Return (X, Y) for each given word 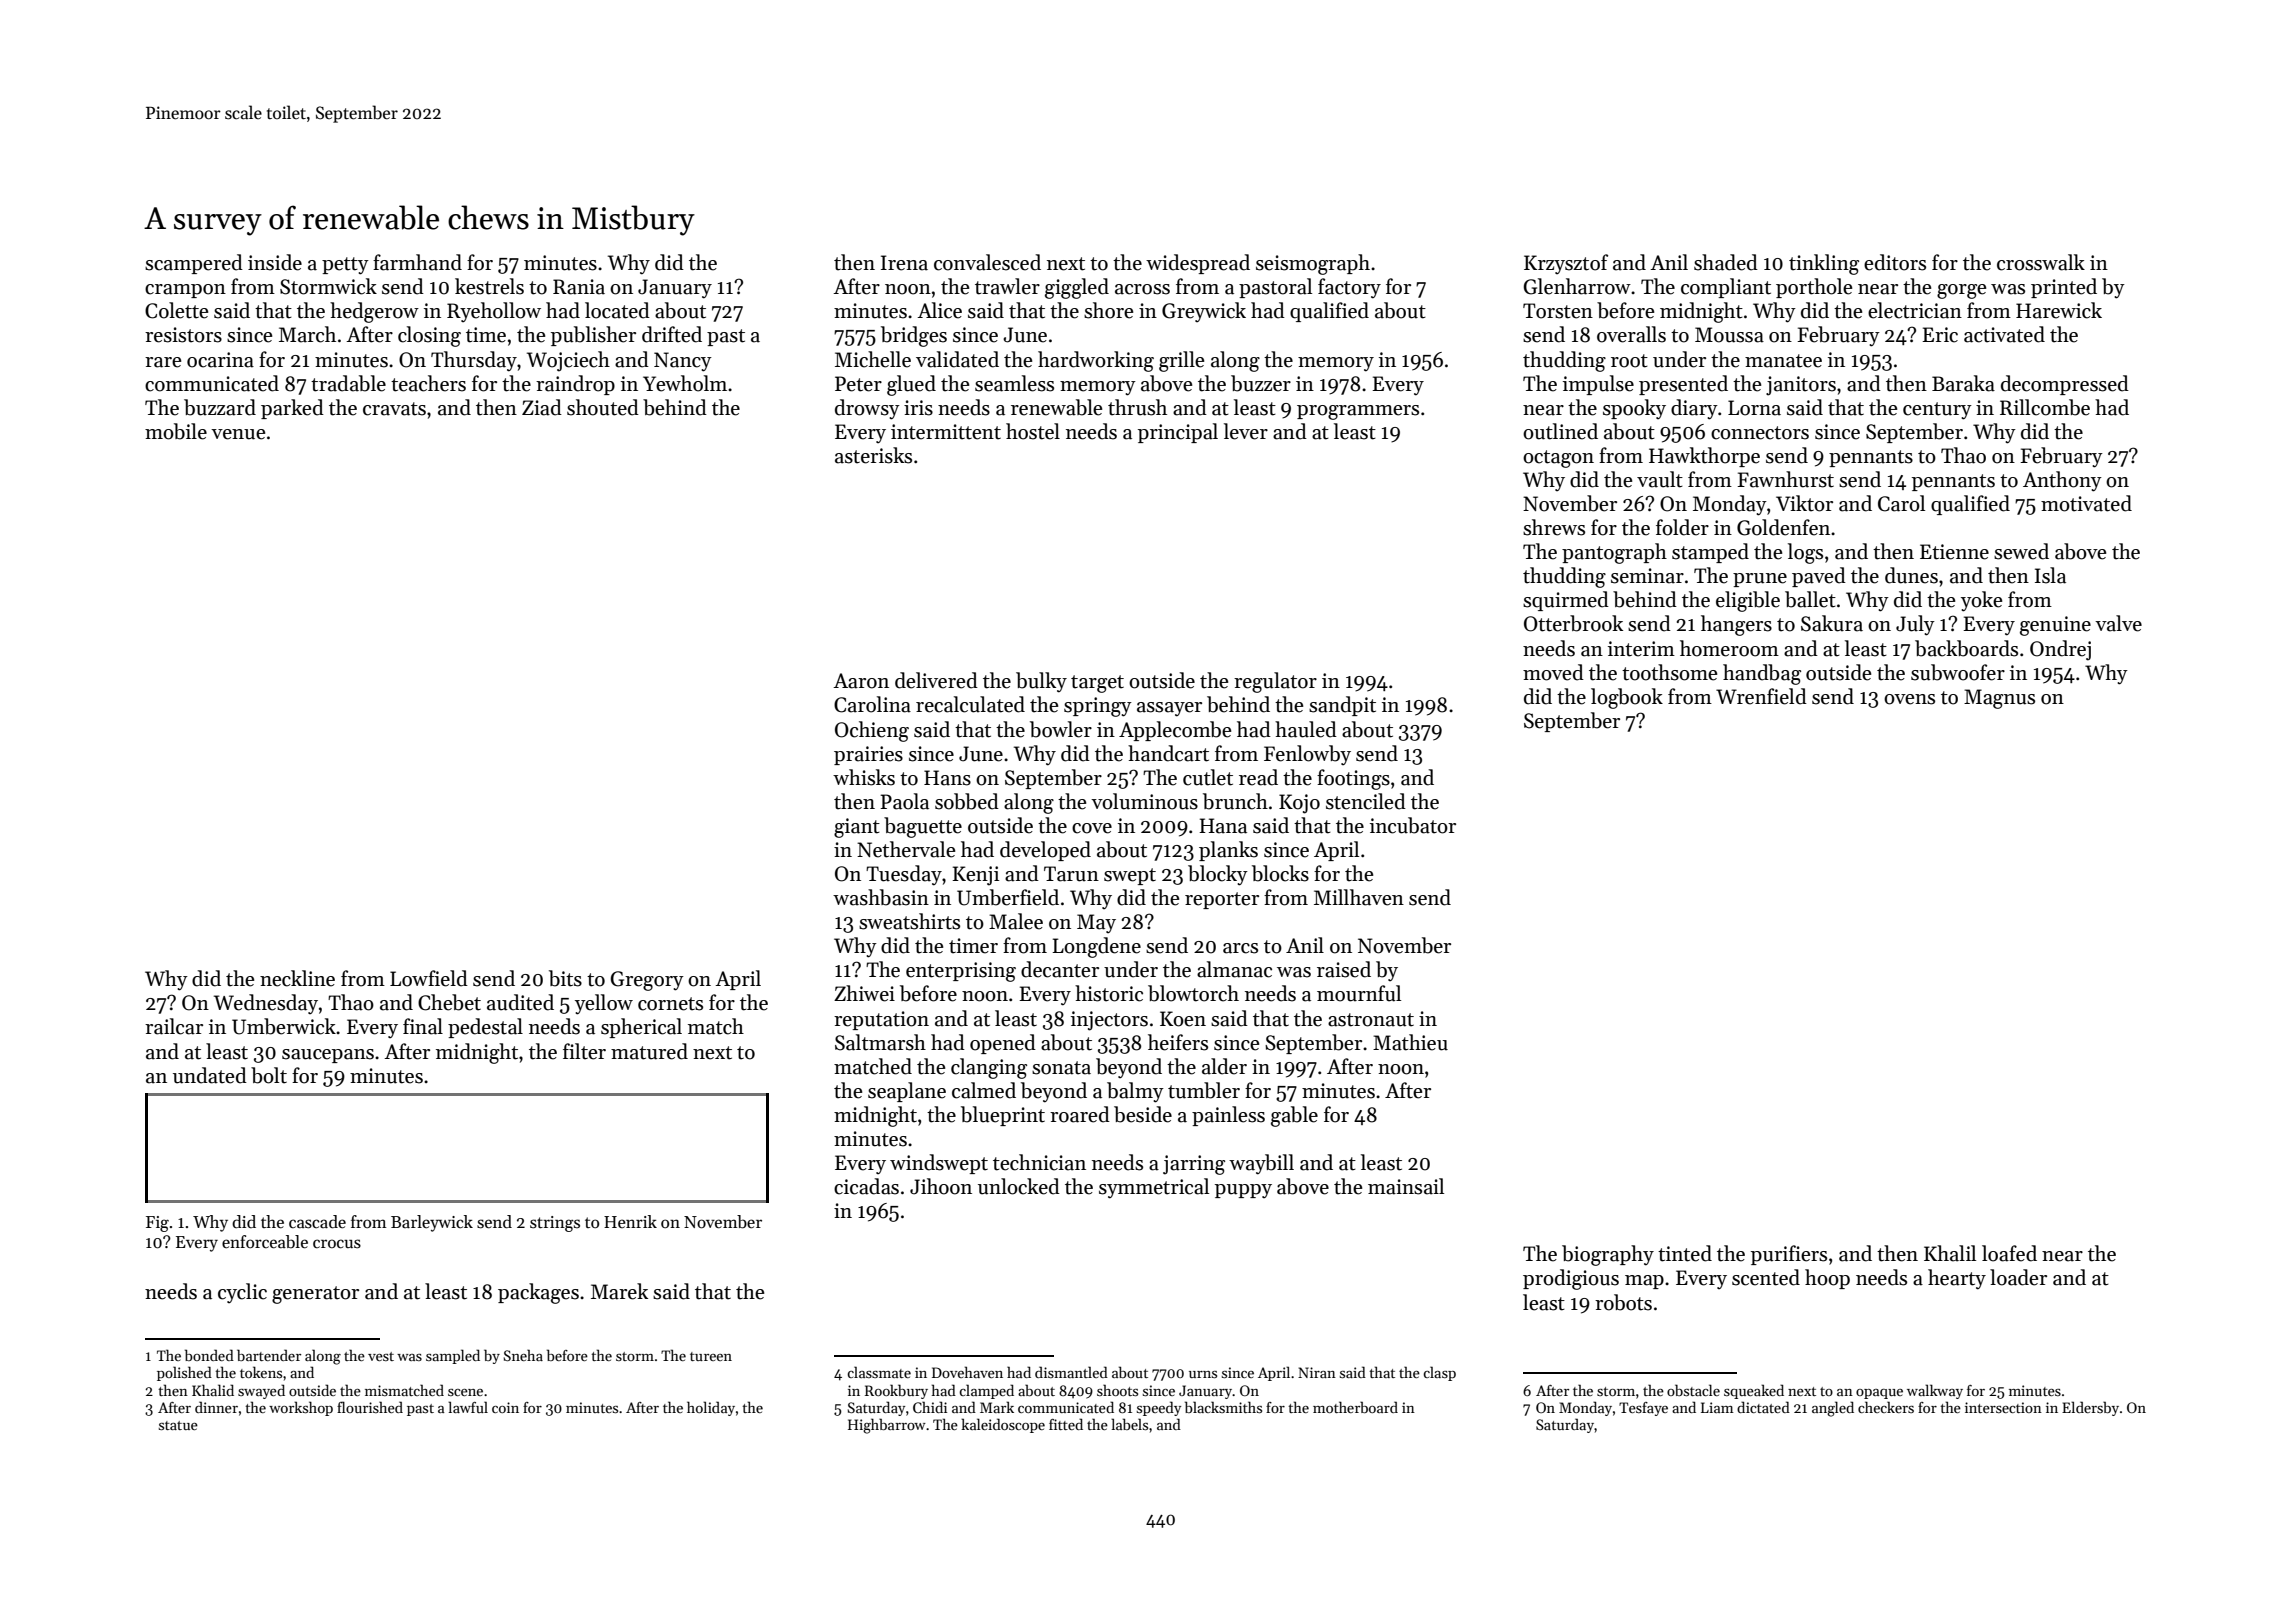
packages (538, 1293)
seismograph (1313, 264)
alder (1224, 1066)
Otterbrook (1573, 623)
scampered (194, 264)
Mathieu (1410, 1042)
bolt (269, 1075)
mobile (176, 431)
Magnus (1999, 699)
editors (1895, 262)
